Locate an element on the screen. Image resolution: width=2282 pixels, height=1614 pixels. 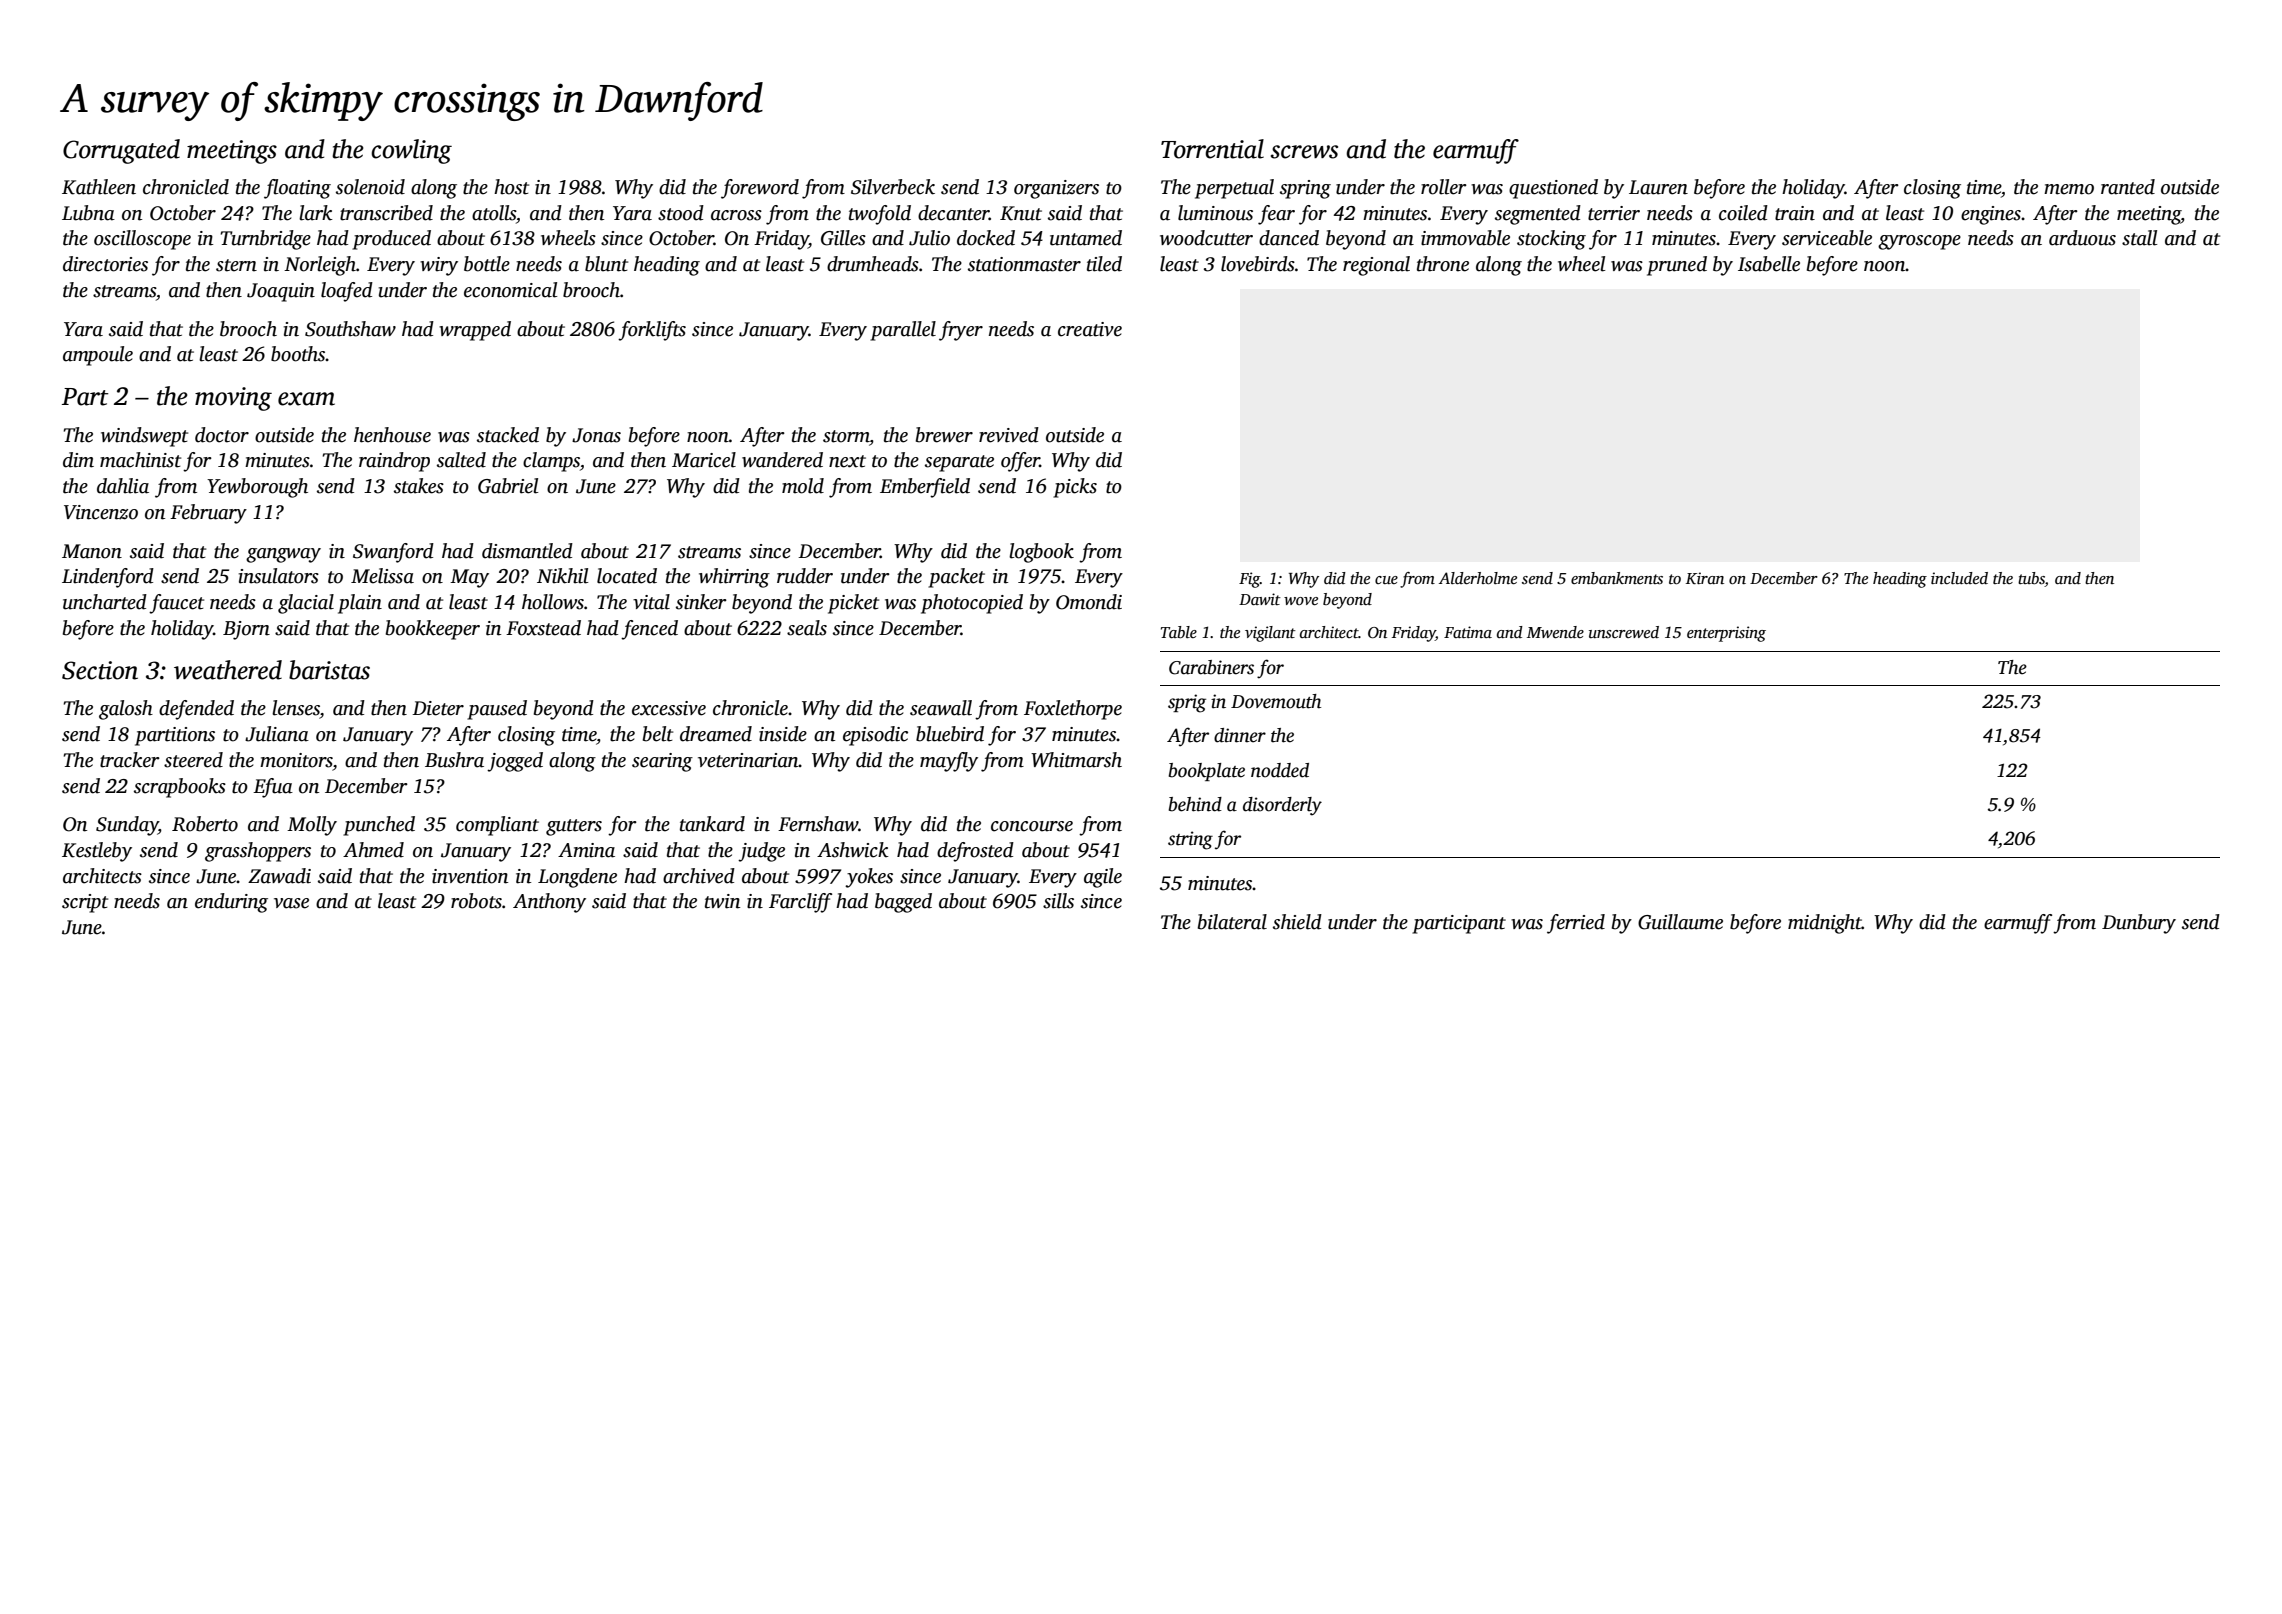
script is located at coordinates (85, 903).
